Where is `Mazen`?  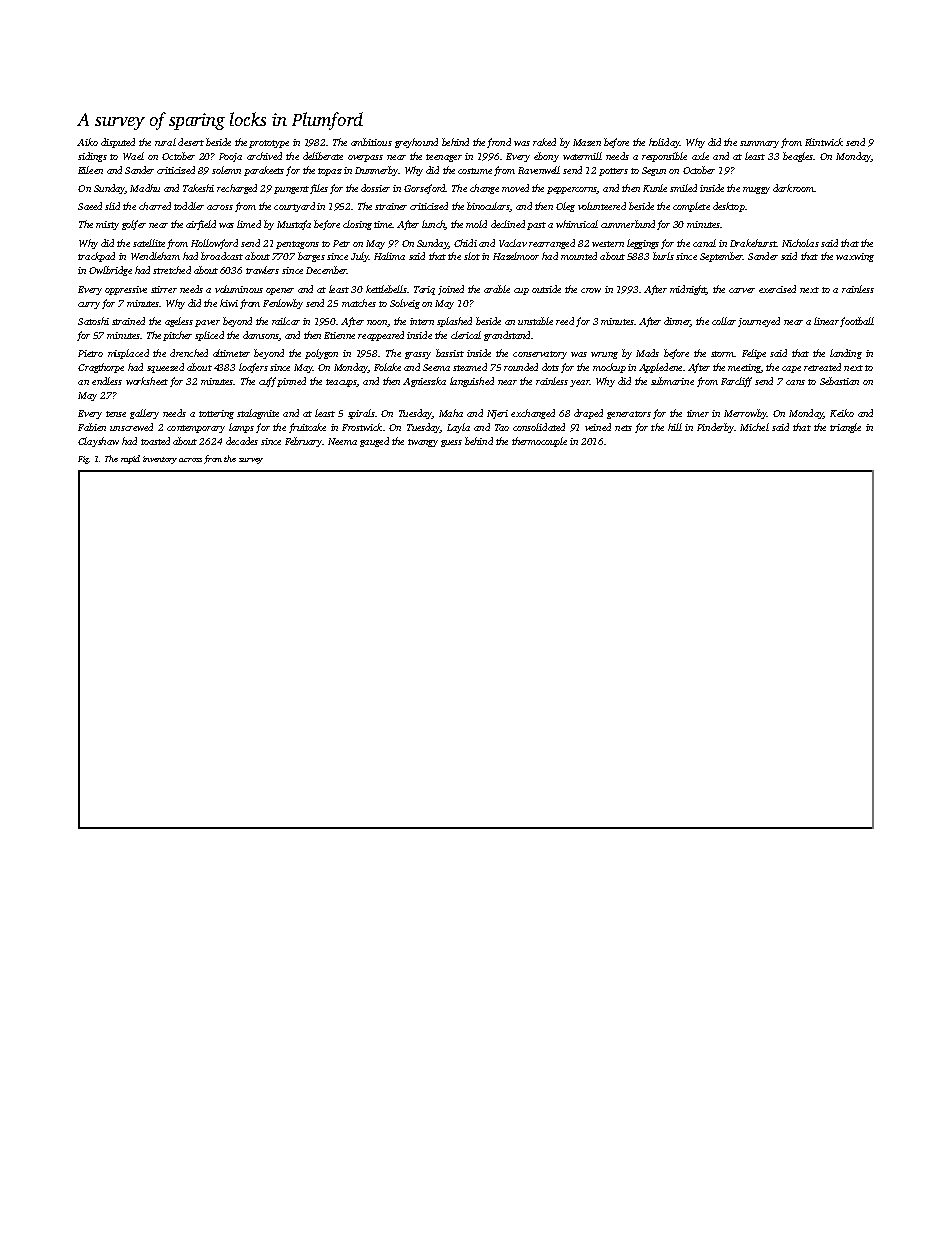 Mazen is located at coordinates (587, 142).
